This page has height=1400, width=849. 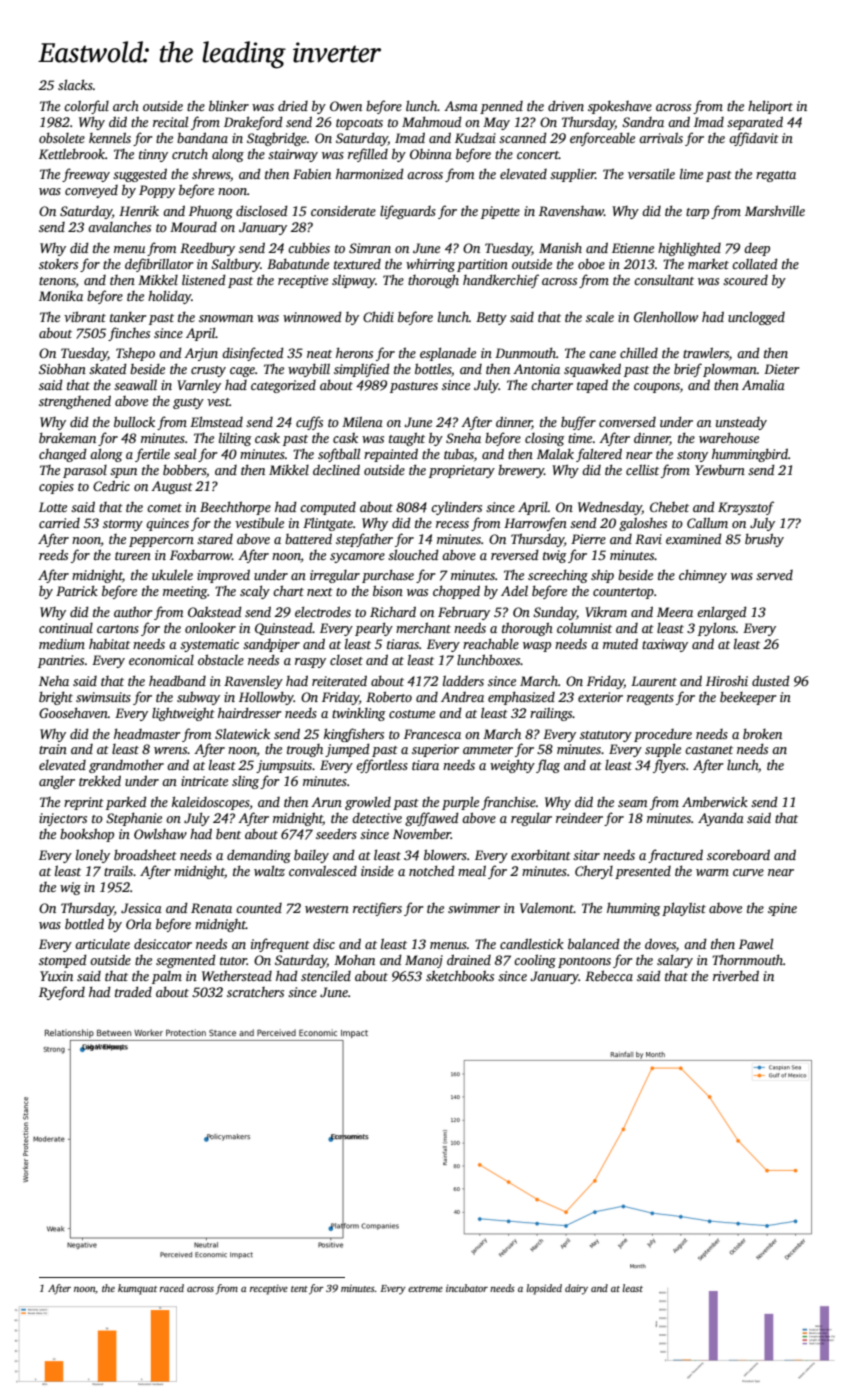 What do you see at coordinates (643, 872) in the page?
I see `presented` at bounding box center [643, 872].
